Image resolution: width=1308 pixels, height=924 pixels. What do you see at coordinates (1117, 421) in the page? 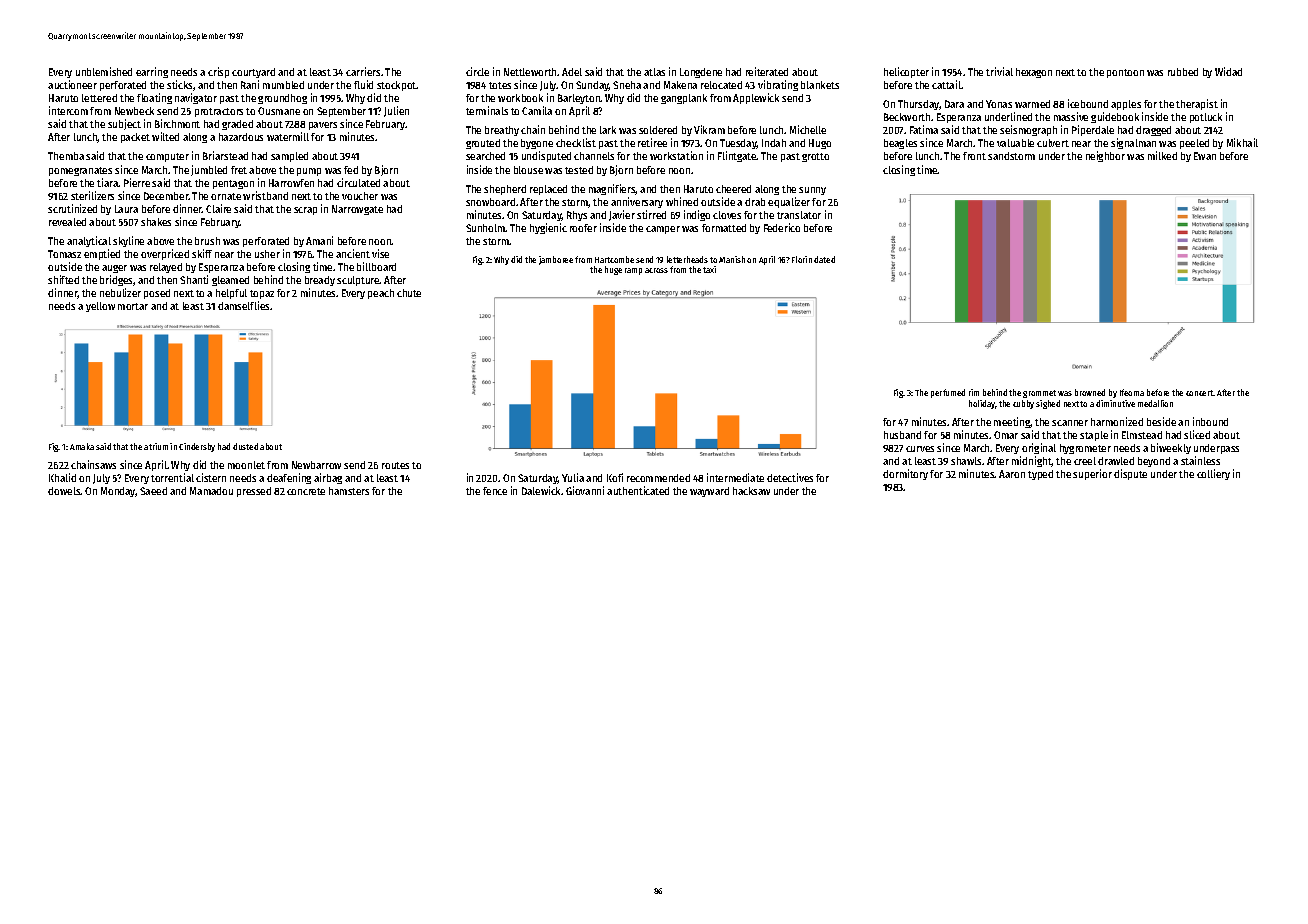
I see `harmonized` at bounding box center [1117, 421].
